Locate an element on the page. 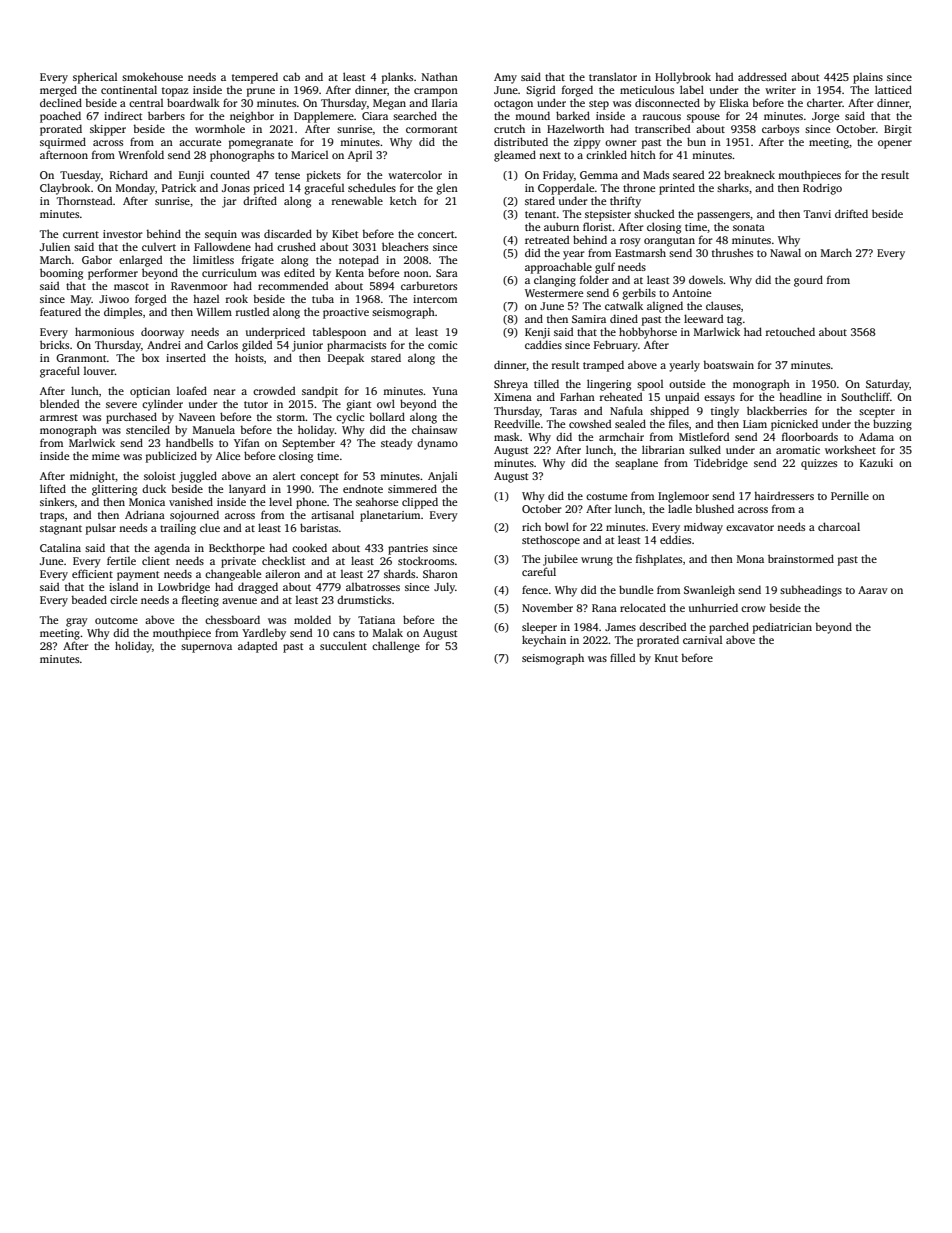 The width and height of the document is (952, 1233). mime is located at coordinates (106, 456).
